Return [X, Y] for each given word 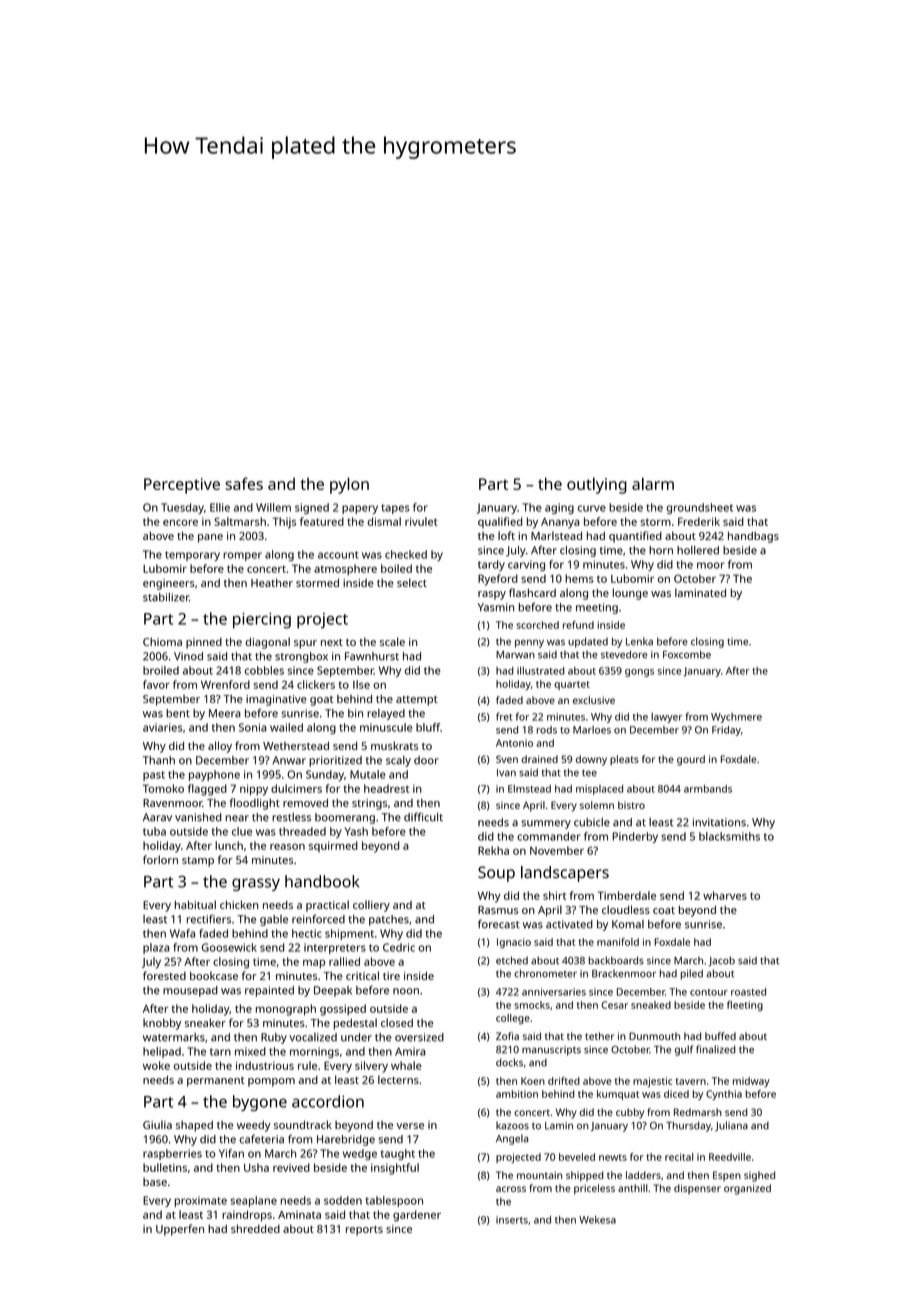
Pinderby [635, 837]
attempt [417, 701]
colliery [371, 906]
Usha [256, 1167]
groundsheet [699, 508]
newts [613, 1157]
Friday [726, 731]
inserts [512, 1220]
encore [180, 523]
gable [274, 920]
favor [156, 684]
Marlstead [556, 535]
